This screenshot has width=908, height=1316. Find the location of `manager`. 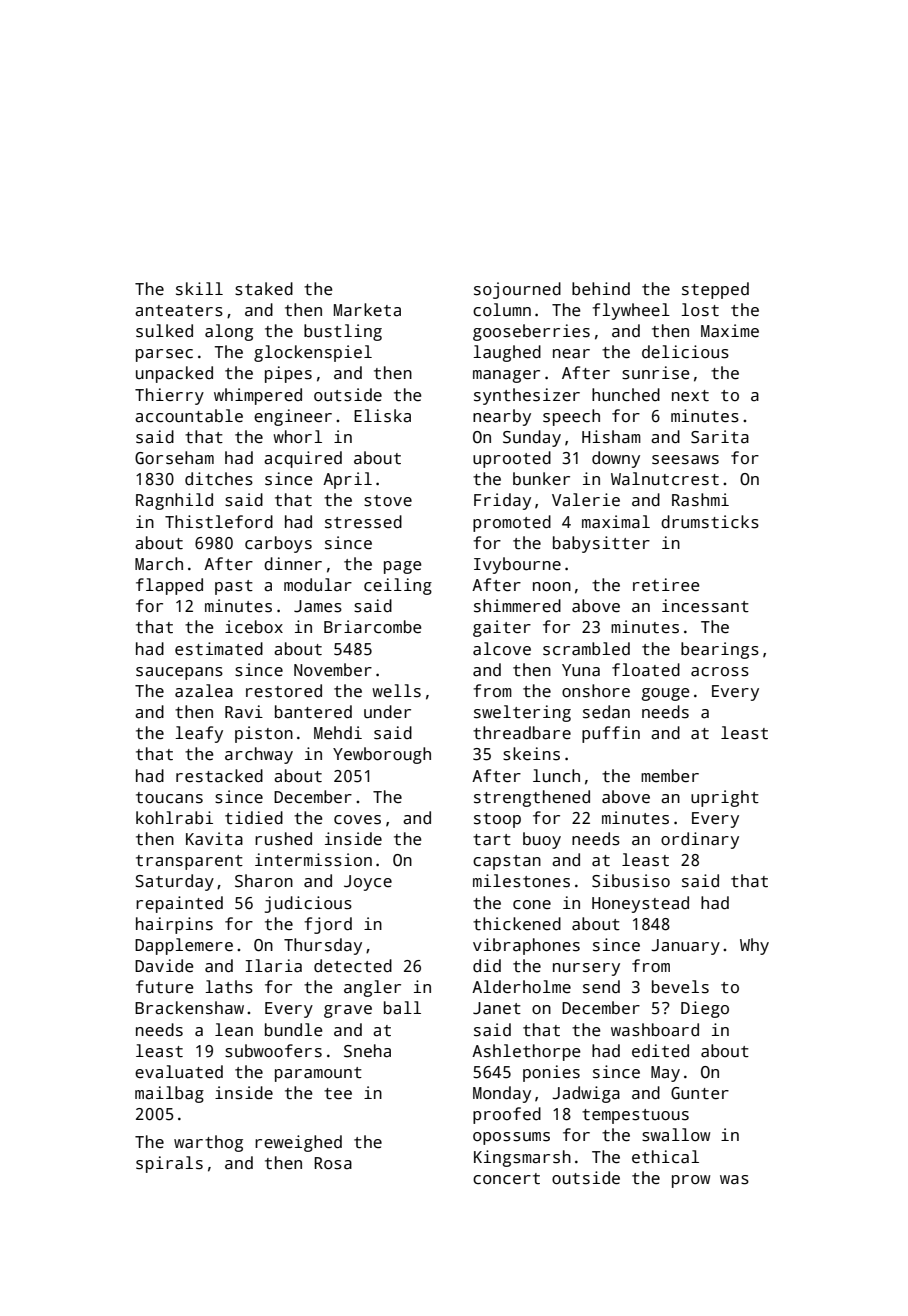

manager is located at coordinates (506, 376).
